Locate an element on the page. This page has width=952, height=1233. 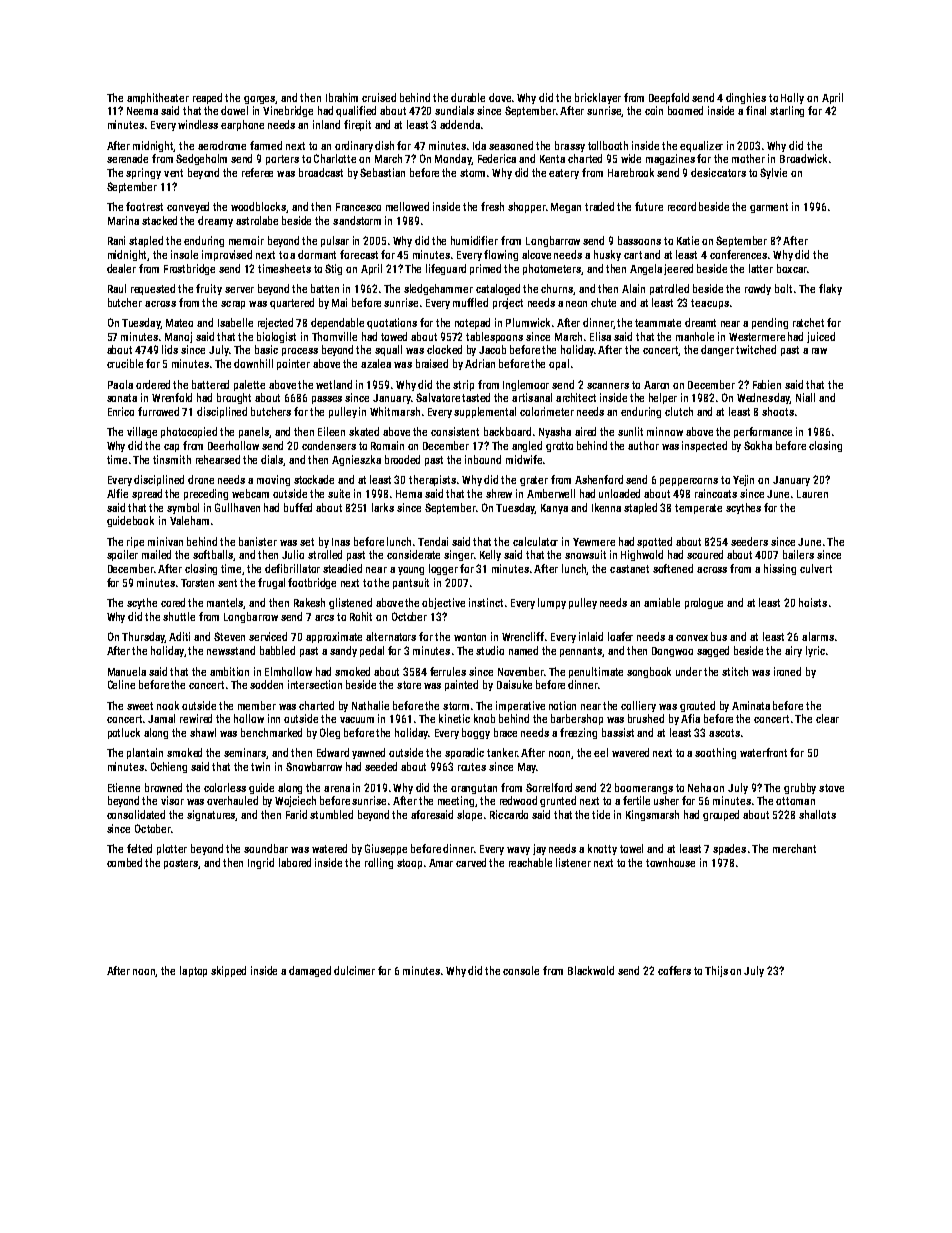
Holly is located at coordinates (792, 98).
